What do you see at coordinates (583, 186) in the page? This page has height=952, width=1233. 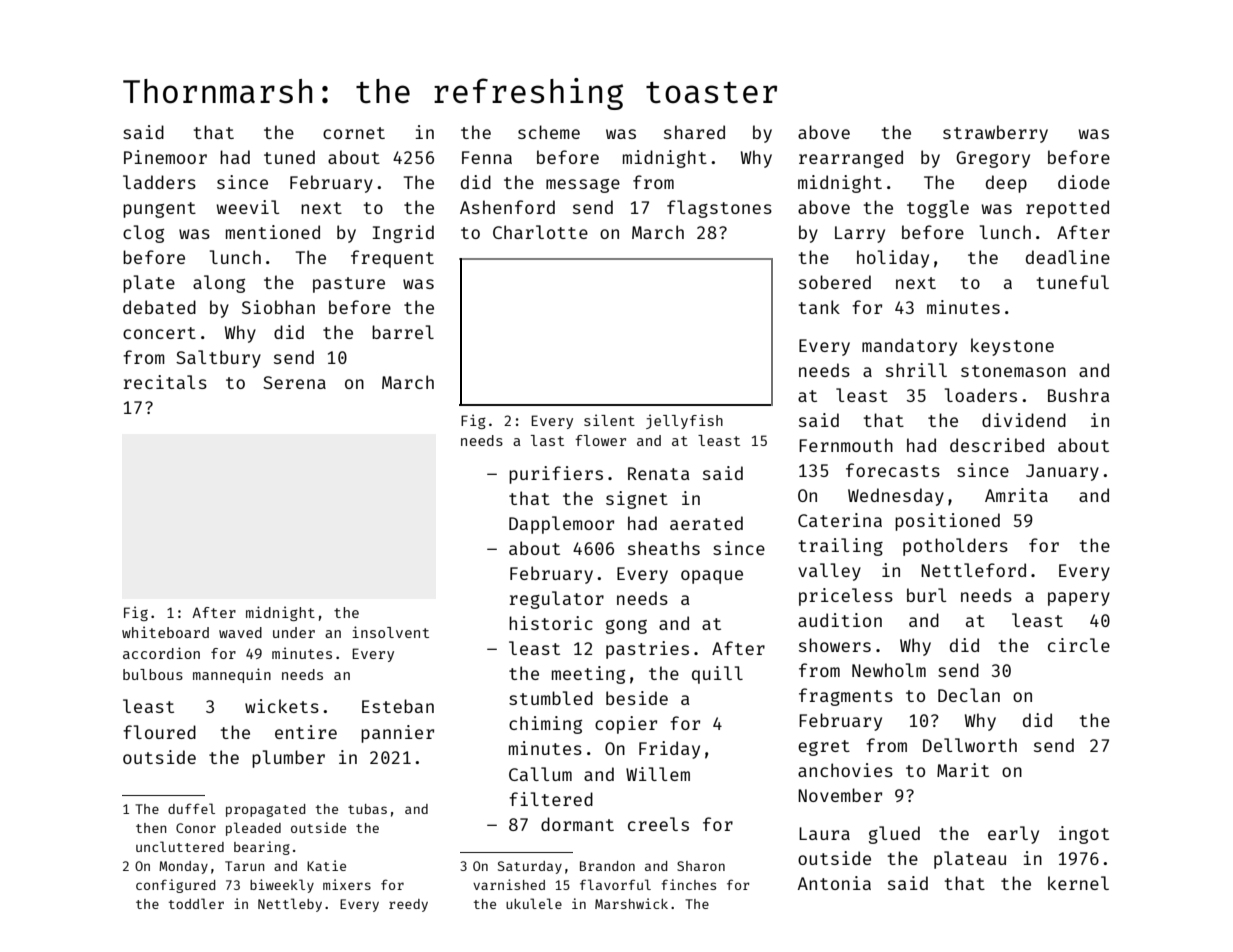 I see `message` at bounding box center [583, 186].
